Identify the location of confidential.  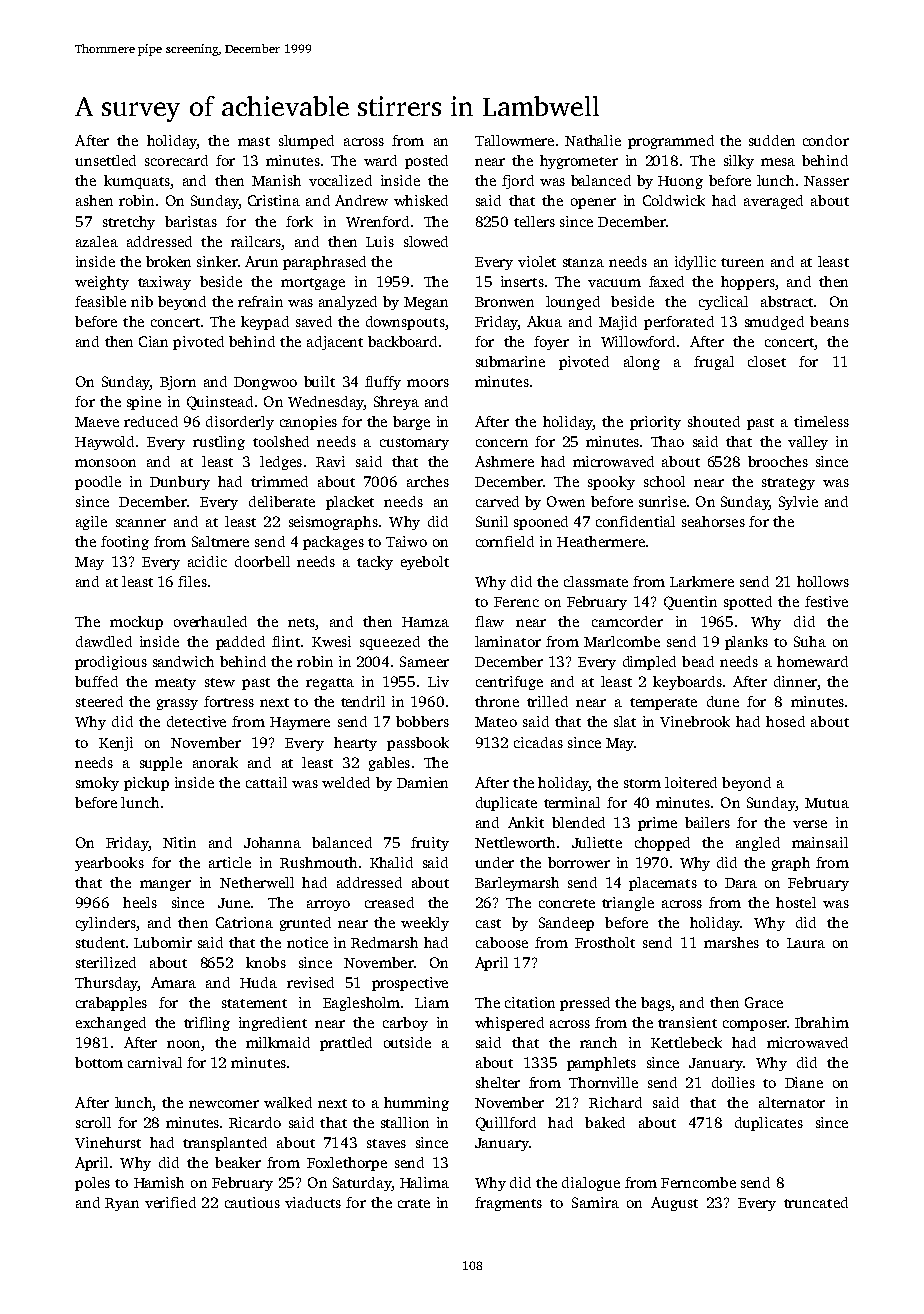
(635, 521).
